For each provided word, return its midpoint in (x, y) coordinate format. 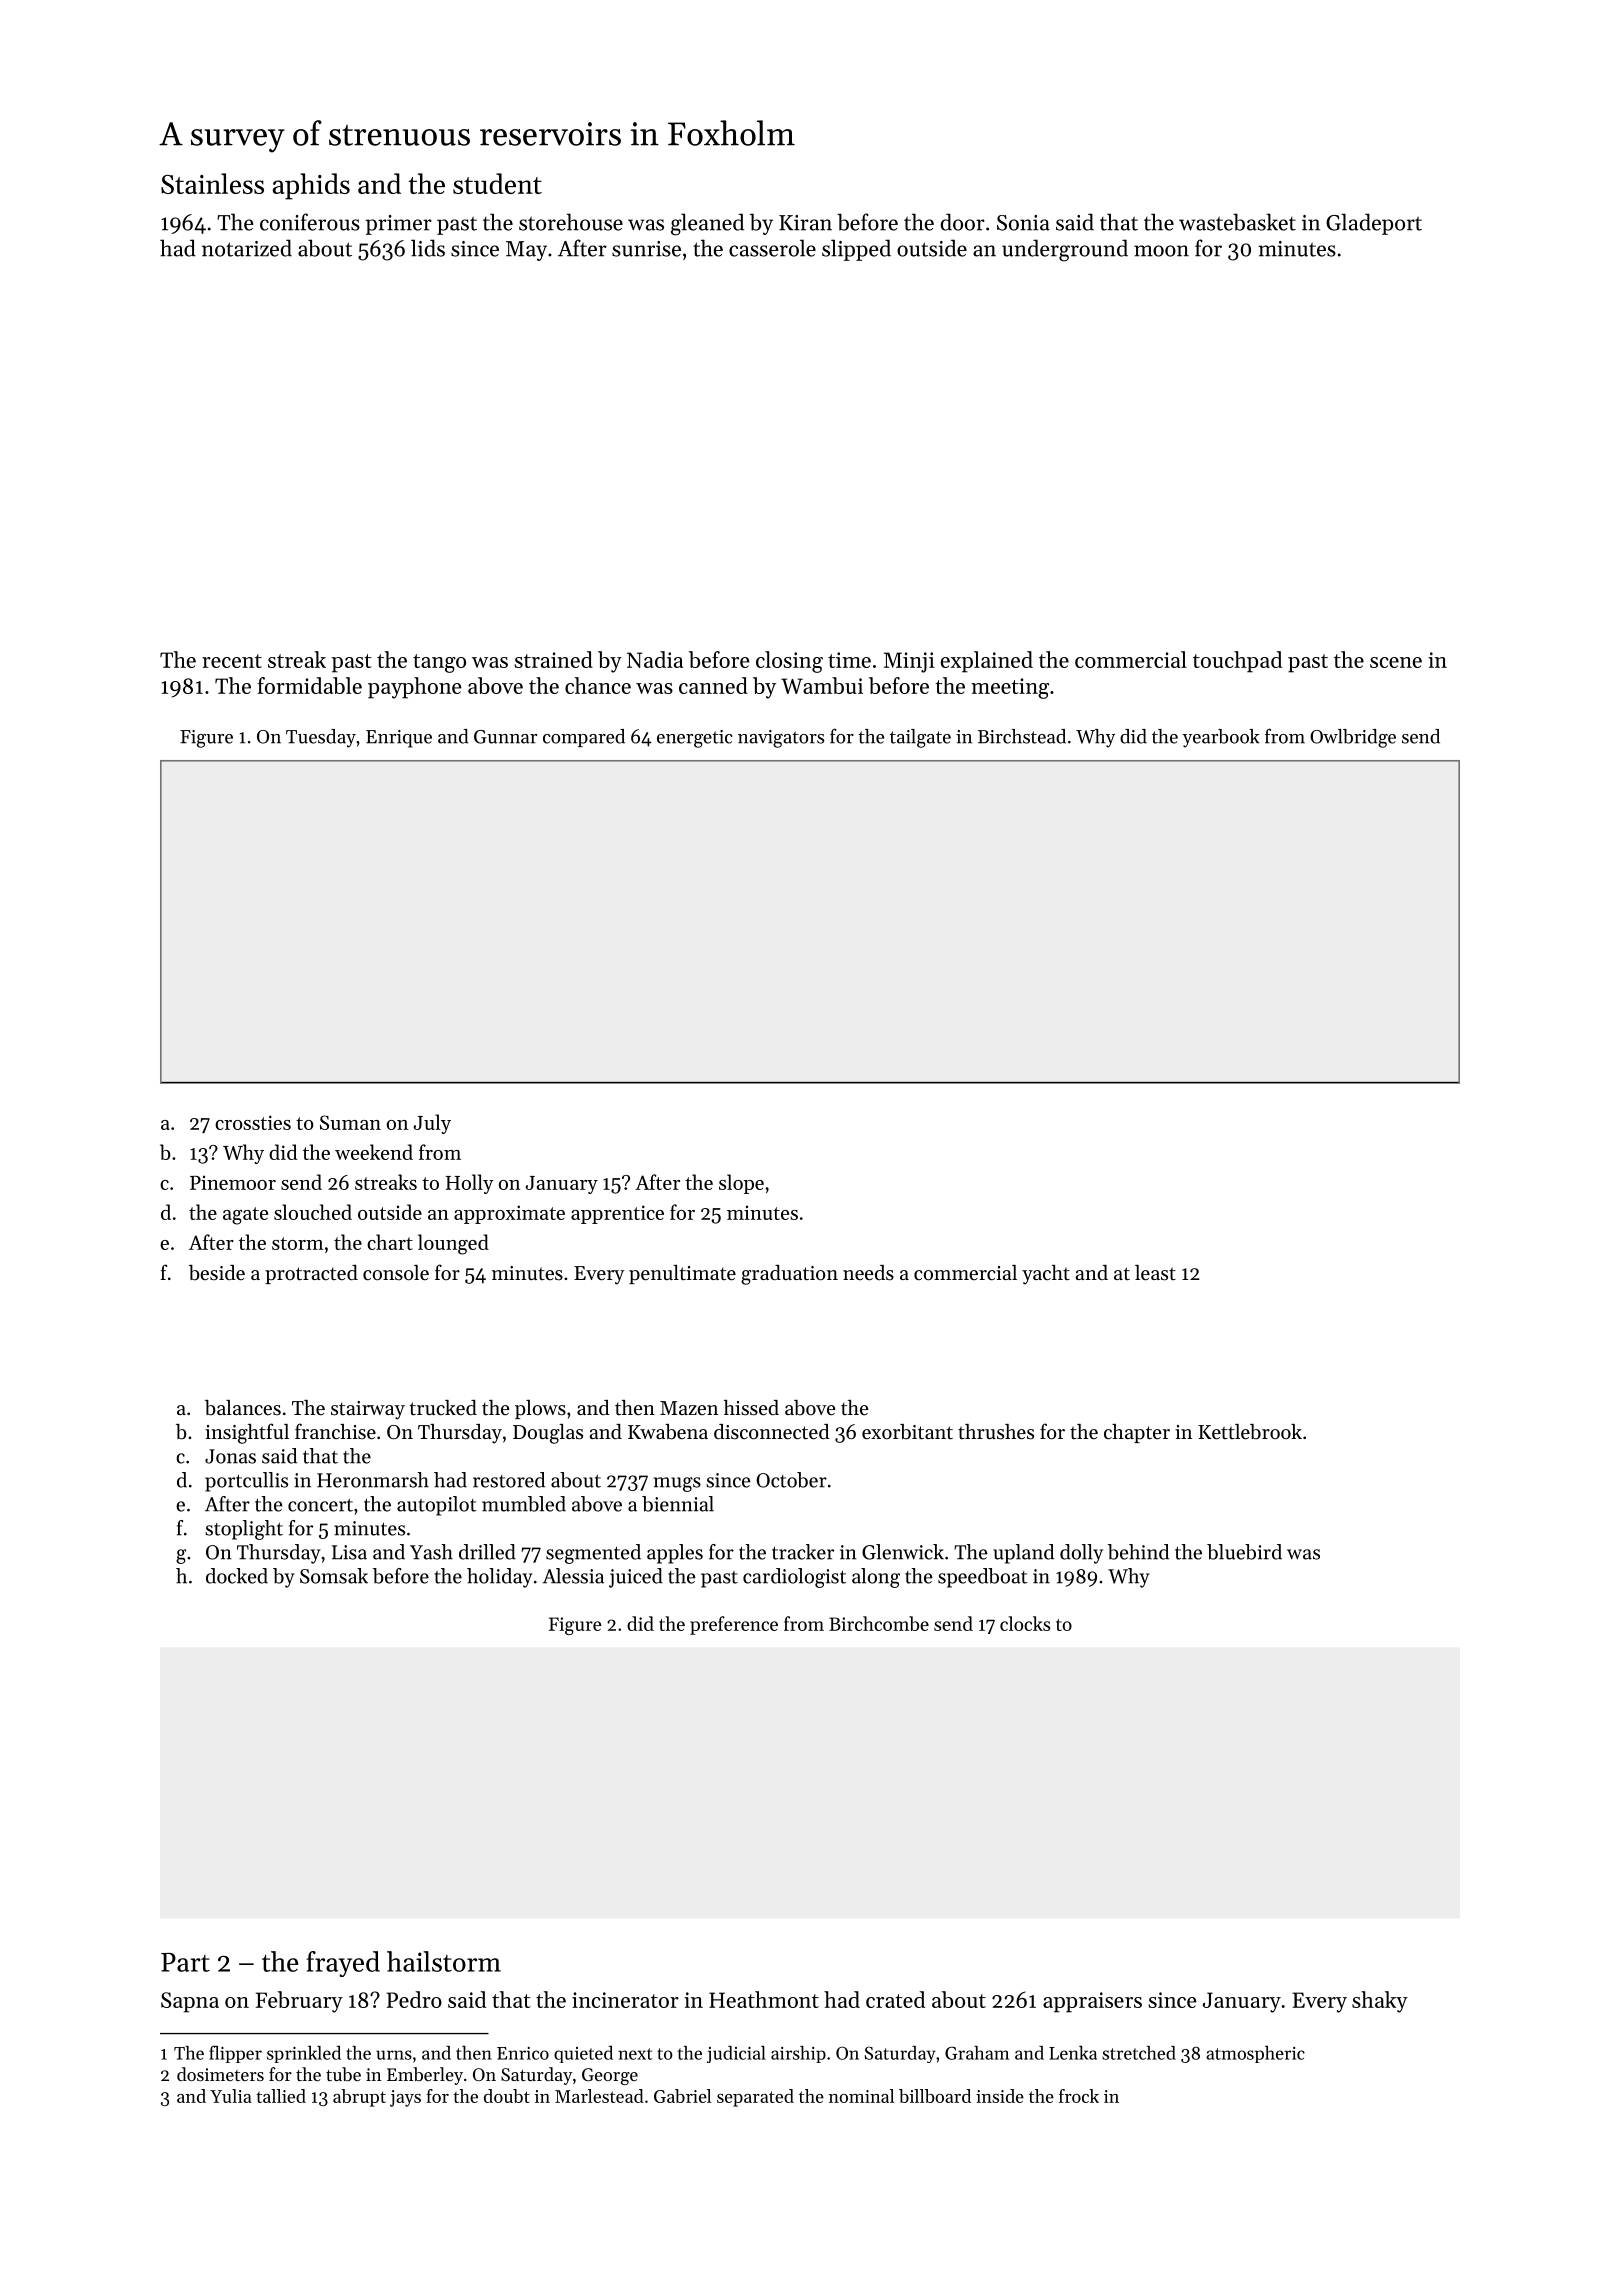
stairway (368, 1410)
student (497, 183)
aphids (311, 186)
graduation (789, 1275)
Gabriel (682, 2096)
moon (1161, 251)
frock (1079, 2096)
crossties (253, 1122)
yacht (1046, 1275)
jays (405, 2098)
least (1155, 1273)
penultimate (682, 1274)
